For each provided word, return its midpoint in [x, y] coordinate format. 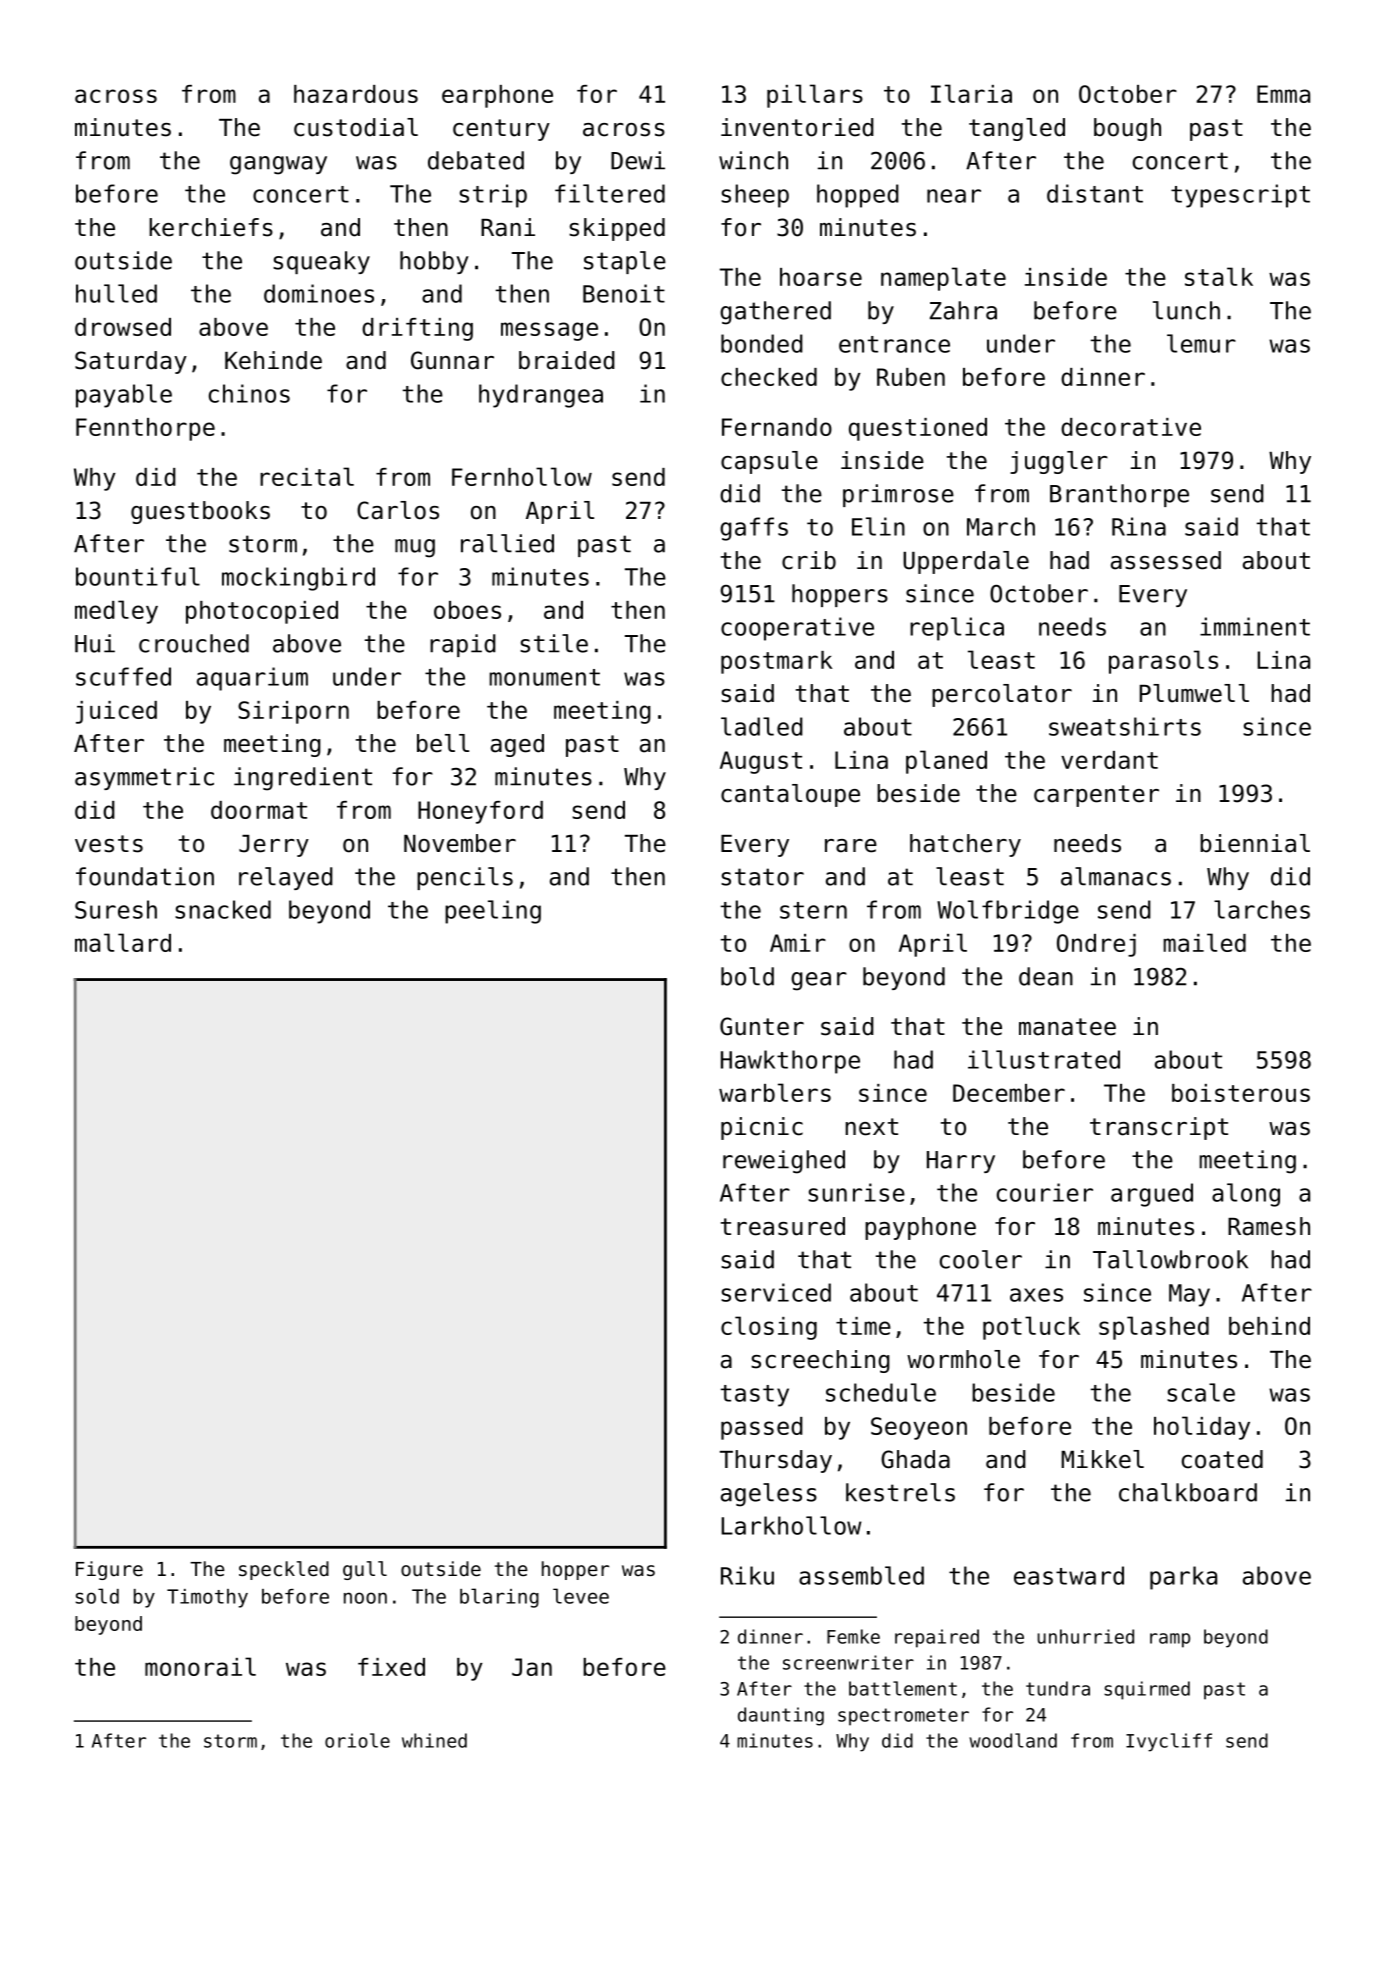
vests [109, 844]
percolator [1002, 695]
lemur [1201, 343]
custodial [356, 127]
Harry [961, 1162]
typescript [1240, 196]
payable [124, 396]
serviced [776, 1292]
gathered [775, 313]
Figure [109, 1570]
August [761, 762]
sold [97, 1596]
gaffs [754, 529]
